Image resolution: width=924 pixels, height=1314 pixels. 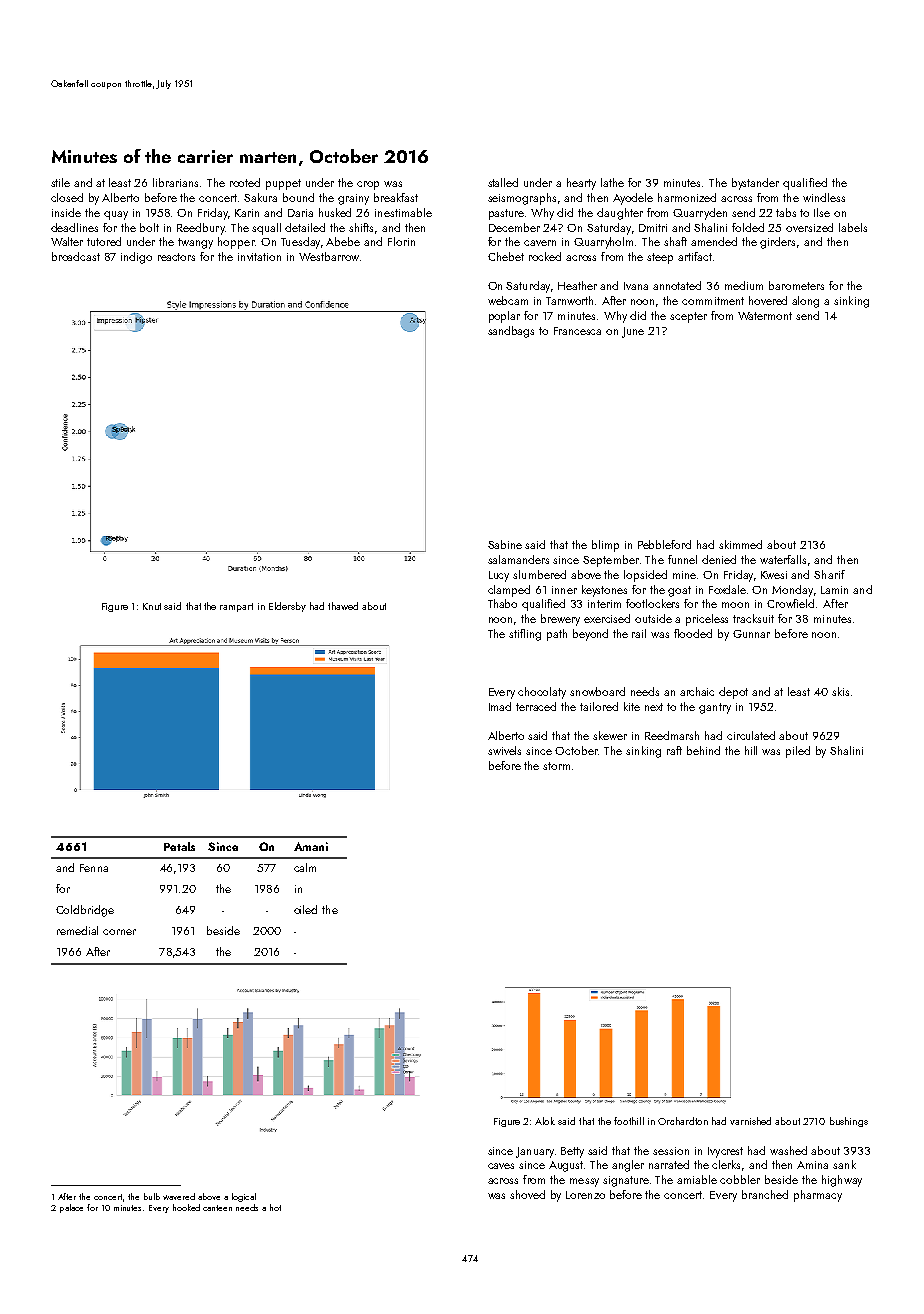 I want to click on skis, so click(x=840, y=691).
